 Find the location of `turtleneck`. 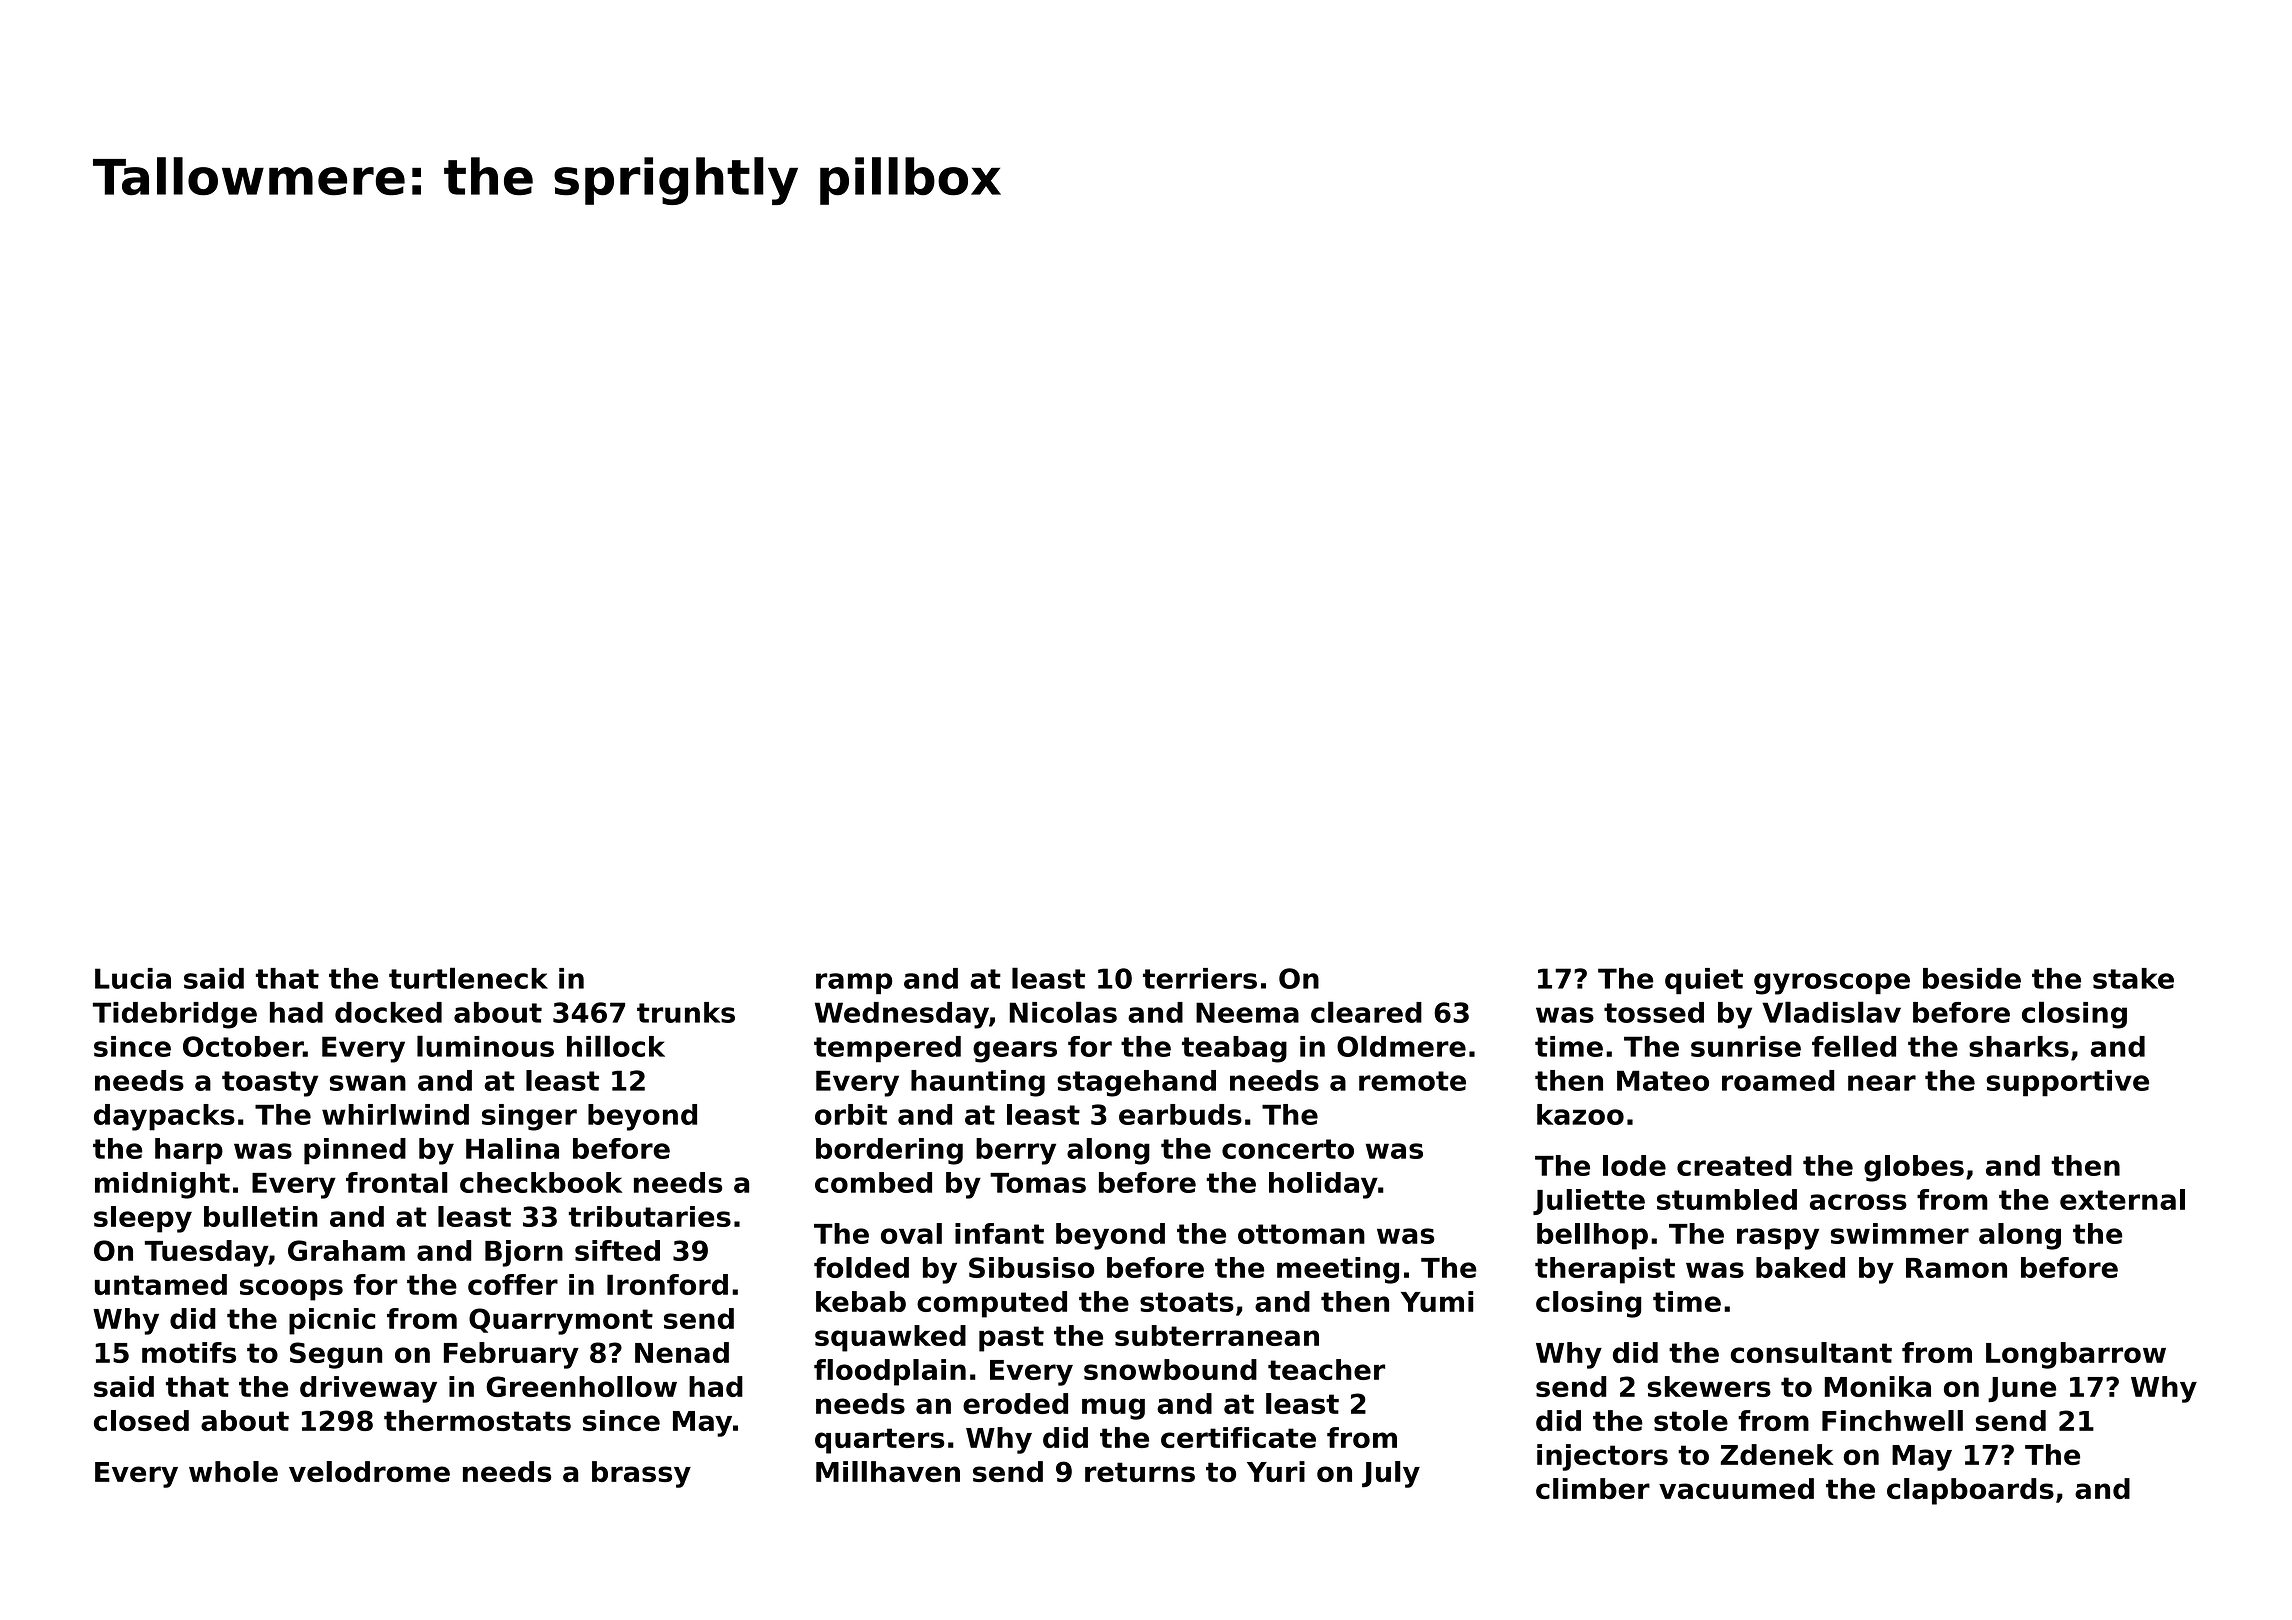

turtleneck is located at coordinates (468, 978).
